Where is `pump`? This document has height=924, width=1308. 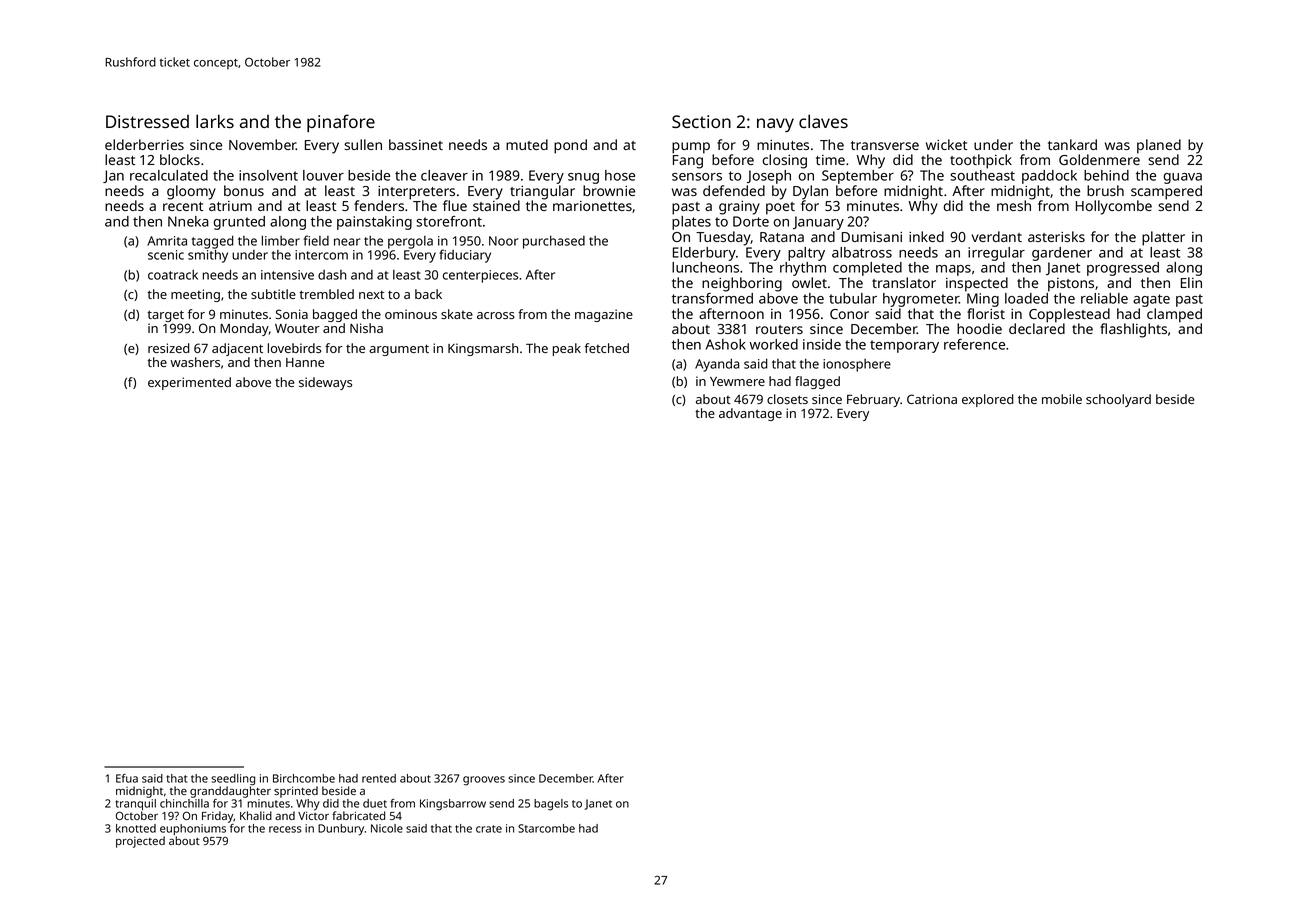 pump is located at coordinates (691, 148).
